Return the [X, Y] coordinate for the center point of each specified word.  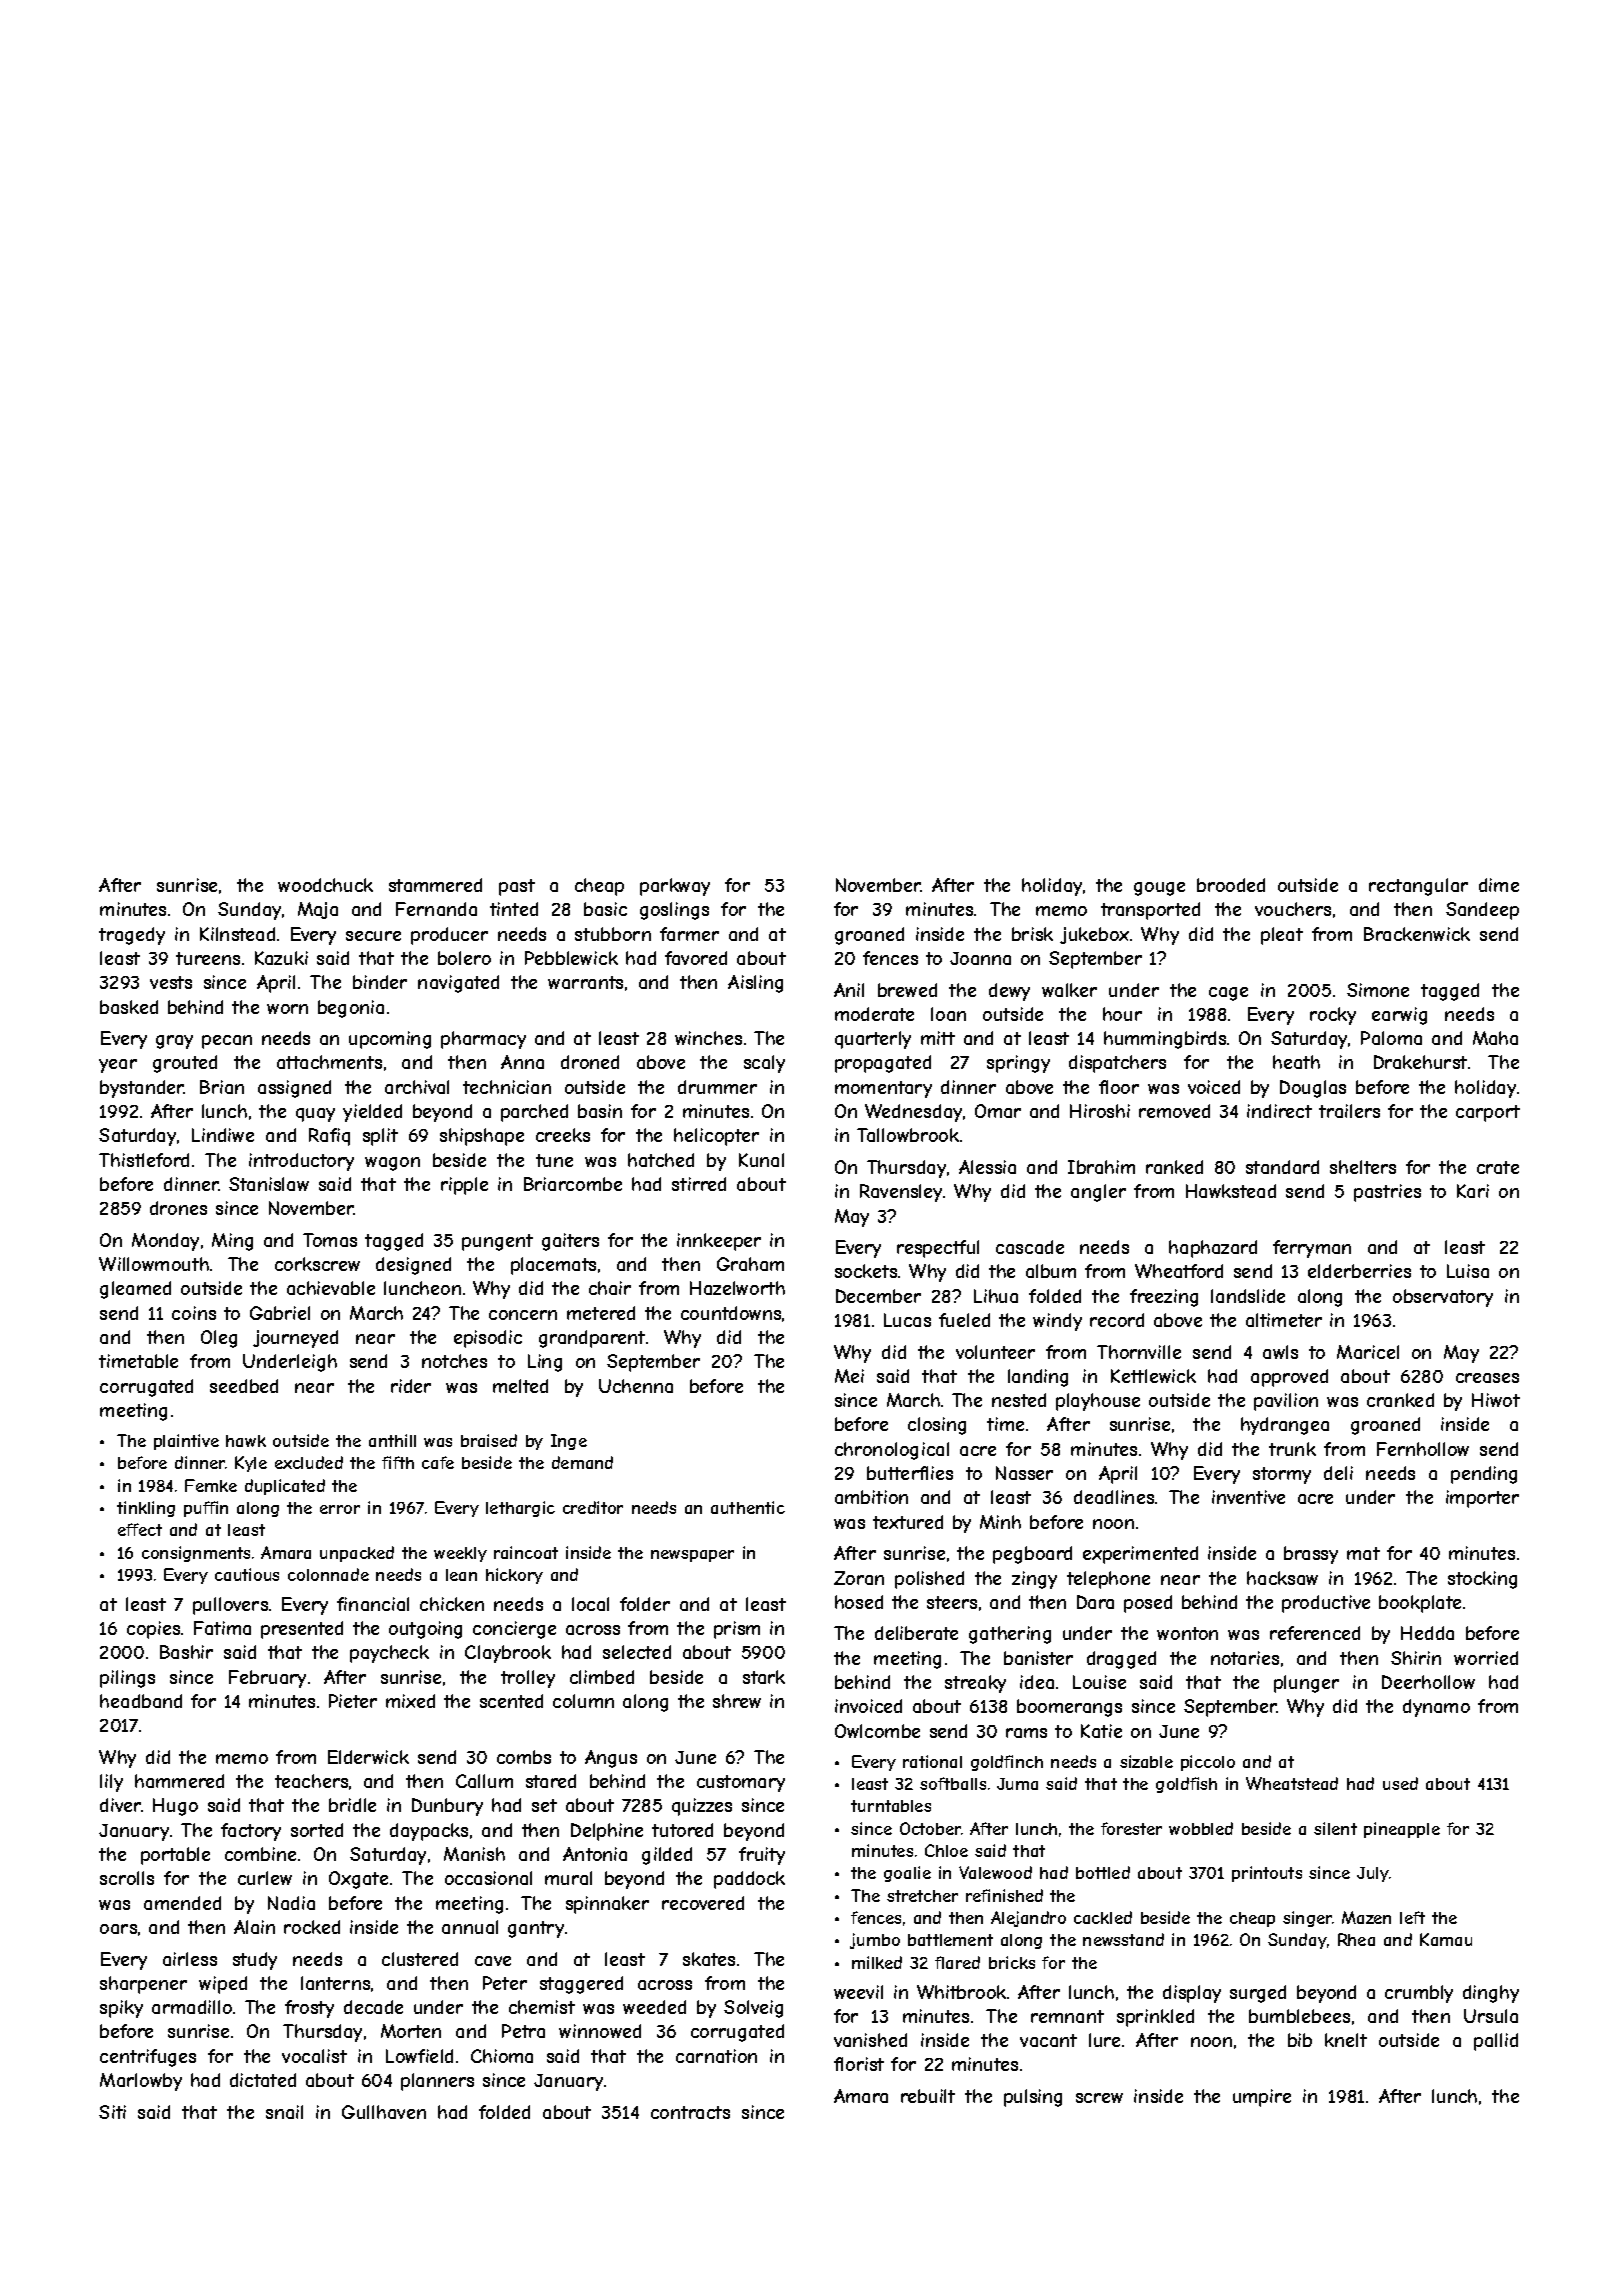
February [267, 1679]
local [590, 1604]
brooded [1231, 885]
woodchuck [325, 885]
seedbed [244, 1386]
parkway [675, 887]
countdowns [731, 1313]
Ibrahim [1101, 1167]
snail [284, 2112]
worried [1486, 1658]
